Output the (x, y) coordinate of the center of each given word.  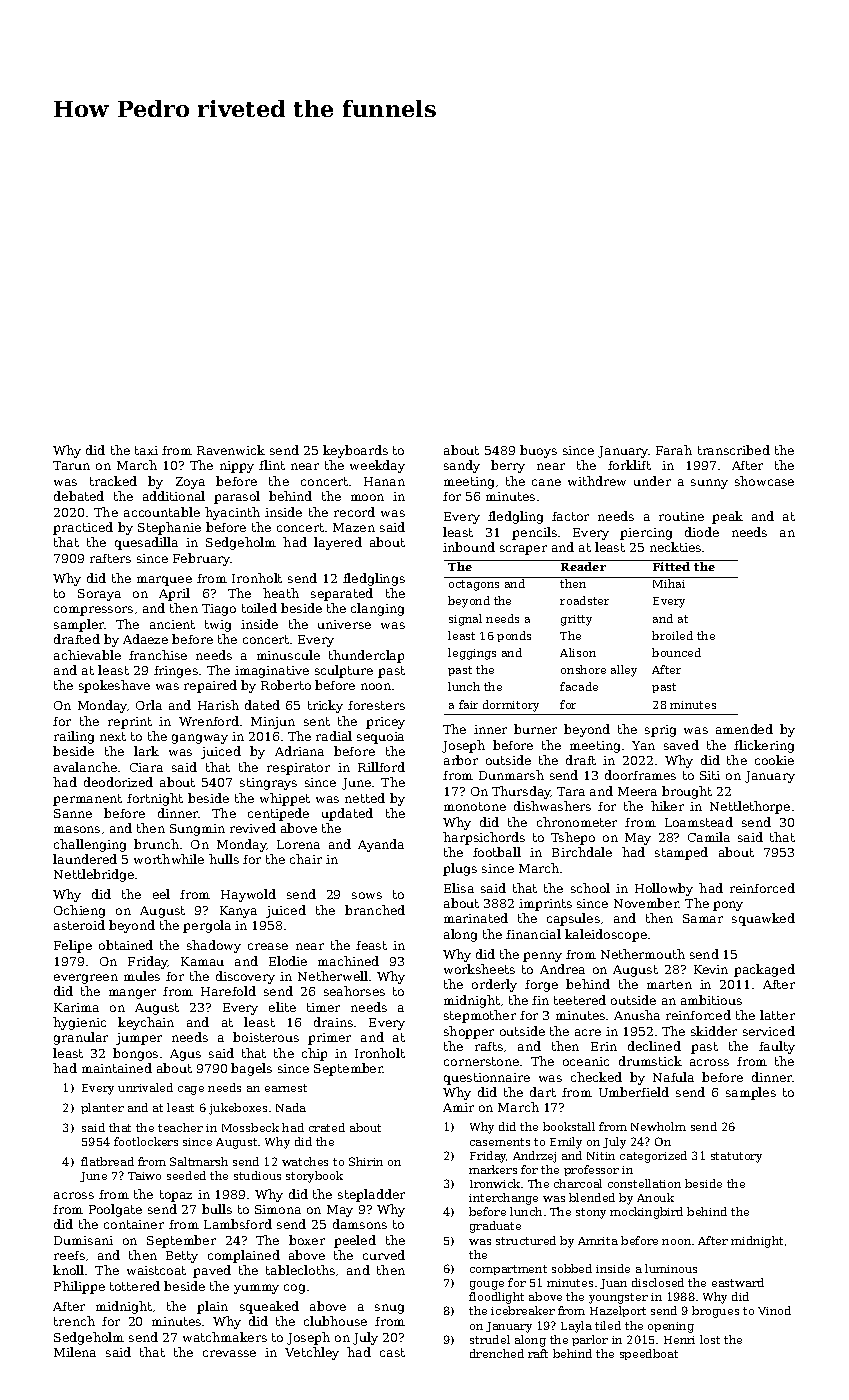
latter (777, 1015)
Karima (76, 1007)
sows (367, 895)
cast (392, 1352)
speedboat (649, 1354)
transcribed (734, 450)
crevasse (229, 1353)
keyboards (355, 451)
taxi (146, 450)
